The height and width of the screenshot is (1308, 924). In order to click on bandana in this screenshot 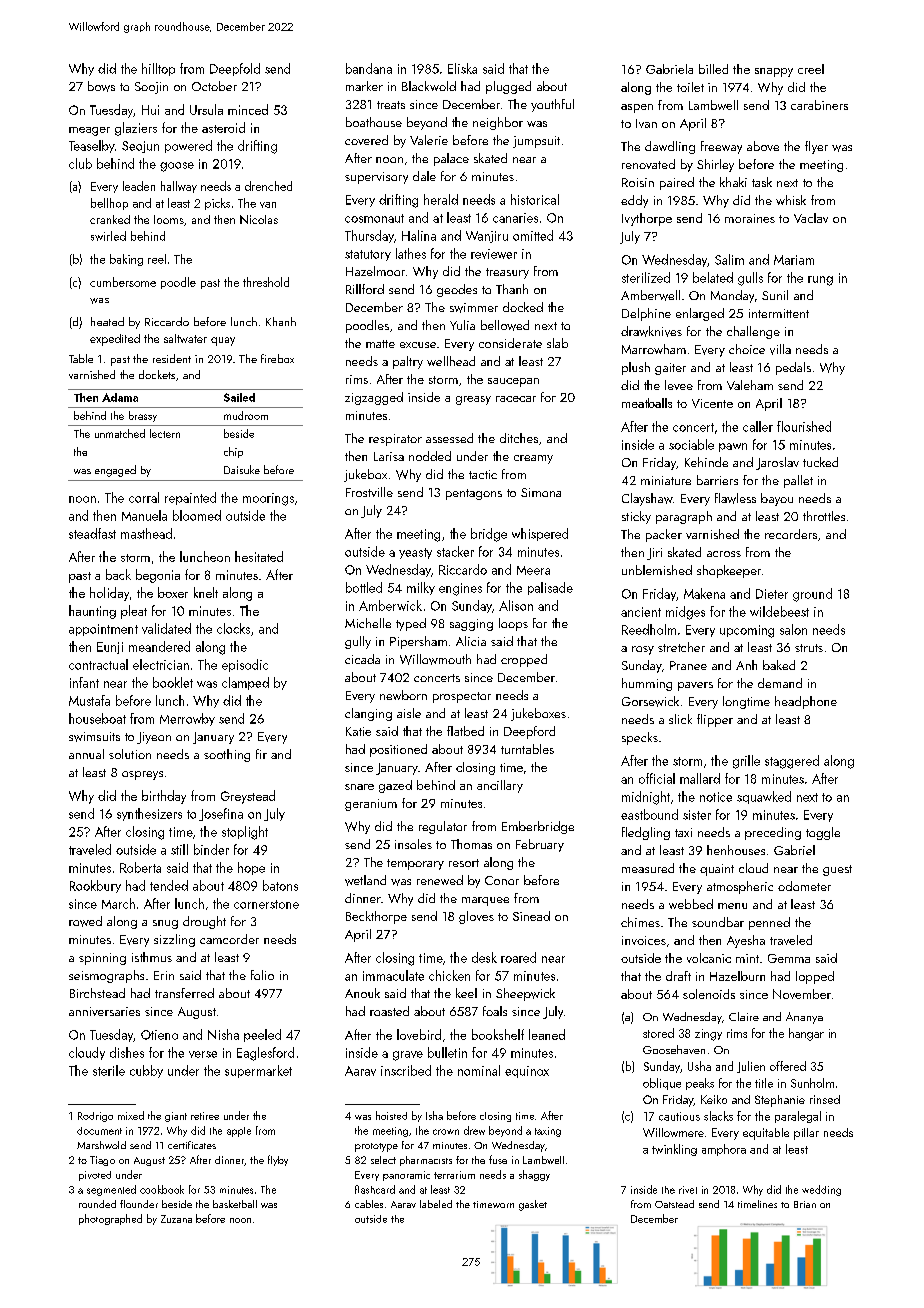, I will do `click(369, 68)`.
